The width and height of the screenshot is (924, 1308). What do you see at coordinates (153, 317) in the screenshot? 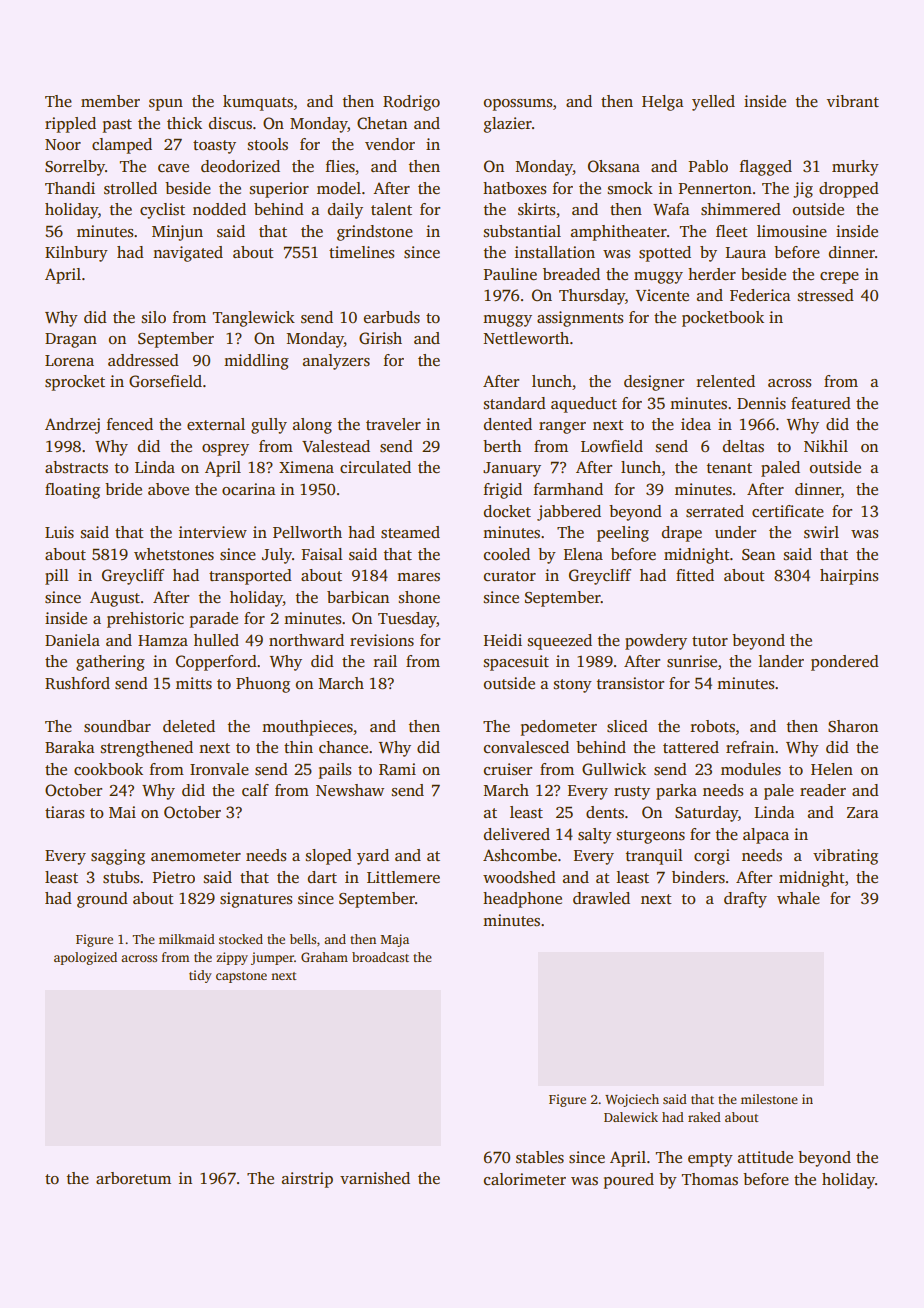
I see `silo` at bounding box center [153, 317].
